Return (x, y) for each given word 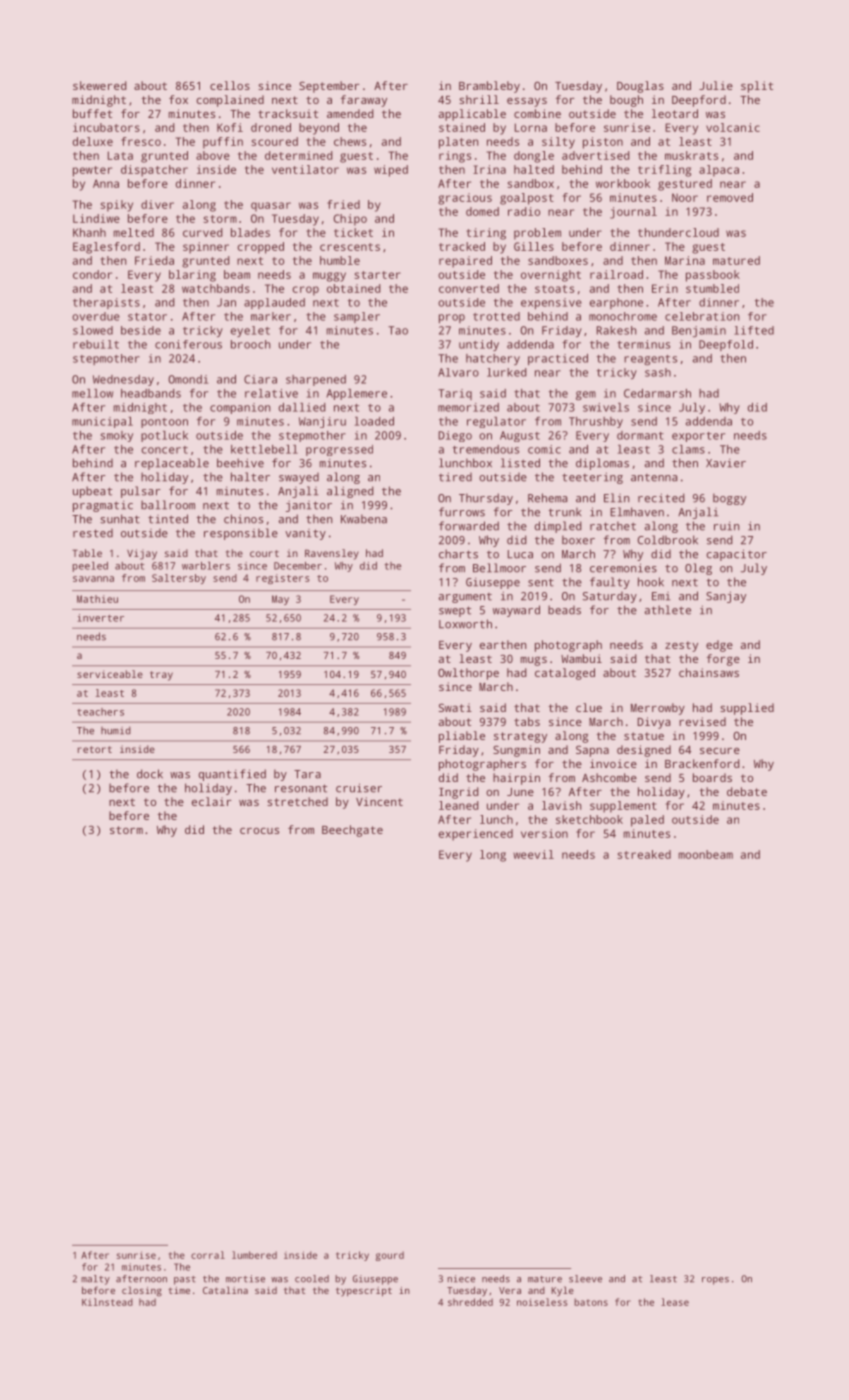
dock (150, 774)
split (757, 87)
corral (208, 1255)
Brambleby (489, 87)
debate (747, 791)
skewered (99, 85)
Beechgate (352, 831)
